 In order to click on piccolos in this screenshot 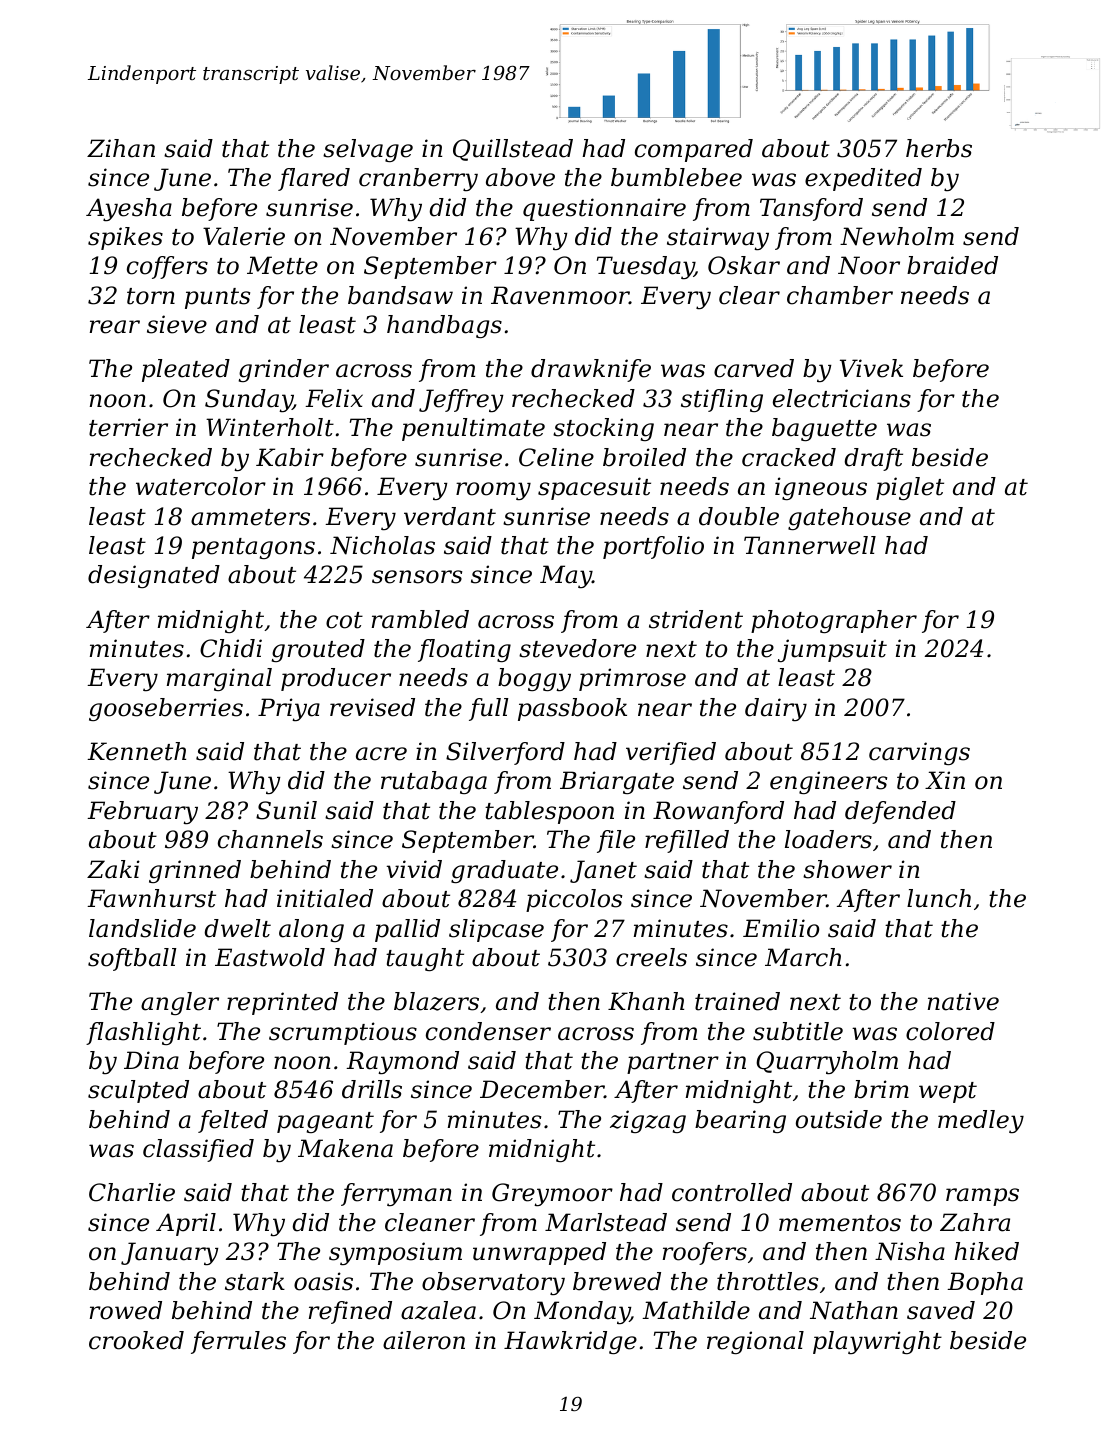, I will do `click(574, 900)`.
